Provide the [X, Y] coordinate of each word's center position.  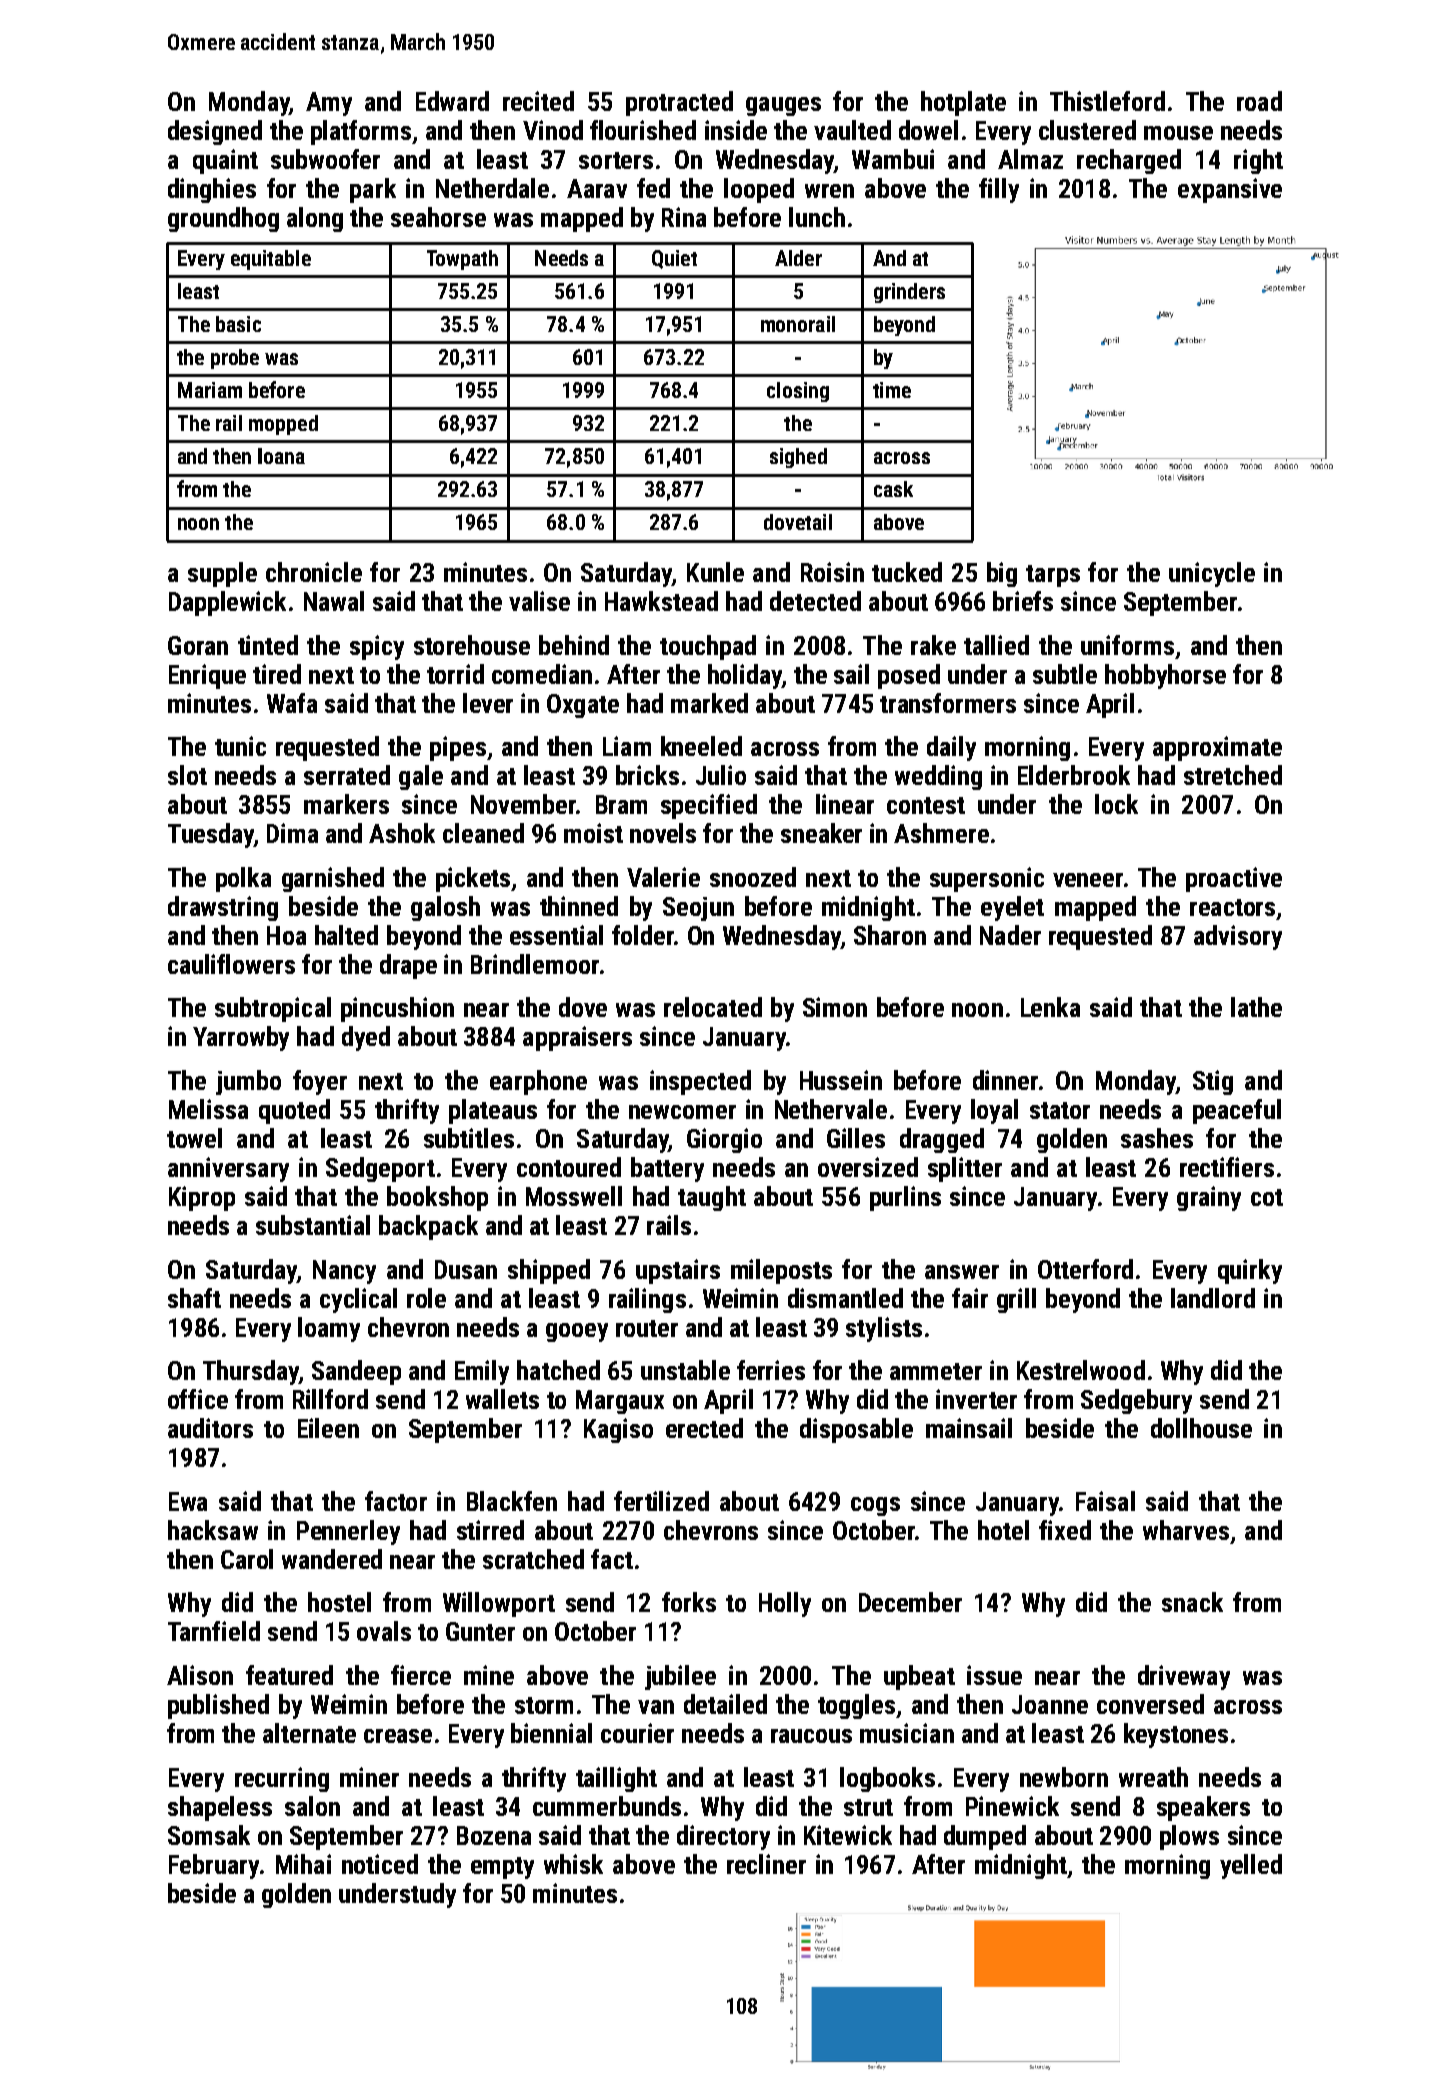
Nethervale [831, 1109]
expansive [1230, 190]
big [1002, 574]
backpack [428, 1227]
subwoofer [325, 159]
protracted [679, 103]
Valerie [663, 877]
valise [539, 601]
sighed [798, 458]
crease [398, 1736]
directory [723, 1837]
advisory [1238, 937]
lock [1116, 804]
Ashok [402, 833]
